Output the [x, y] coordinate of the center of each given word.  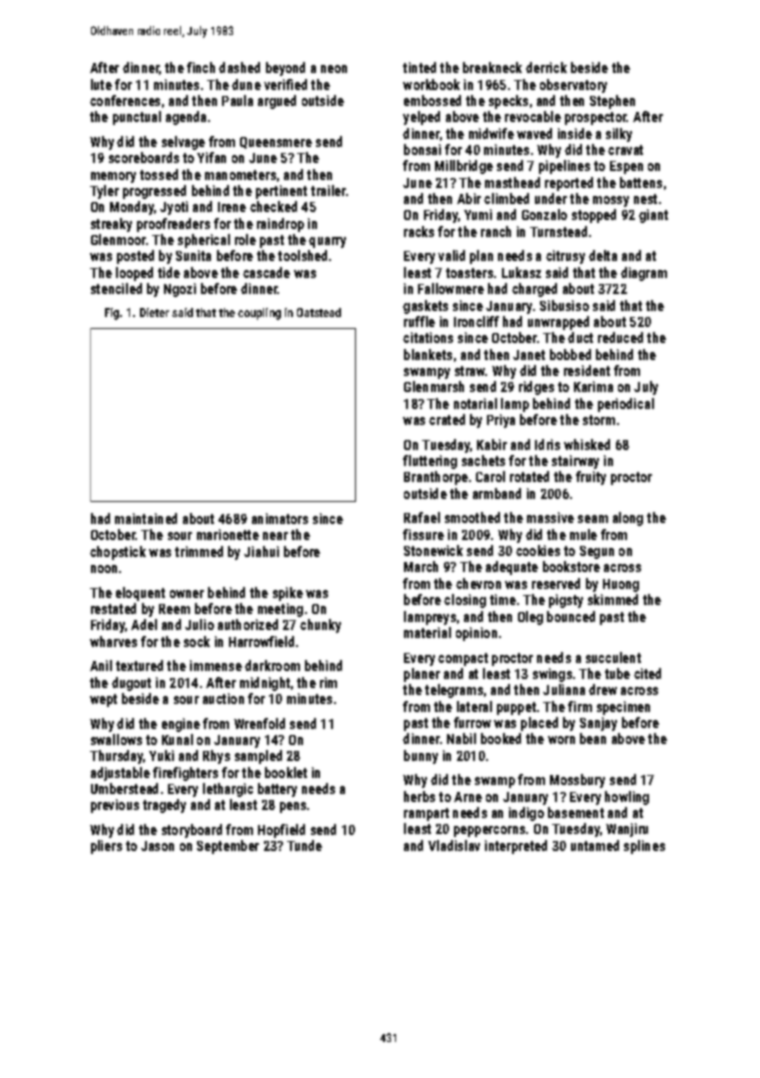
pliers [106, 847]
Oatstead [319, 312]
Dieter [154, 312]
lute [101, 84]
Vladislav [454, 845]
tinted [419, 67]
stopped [594, 216]
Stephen [612, 102]
